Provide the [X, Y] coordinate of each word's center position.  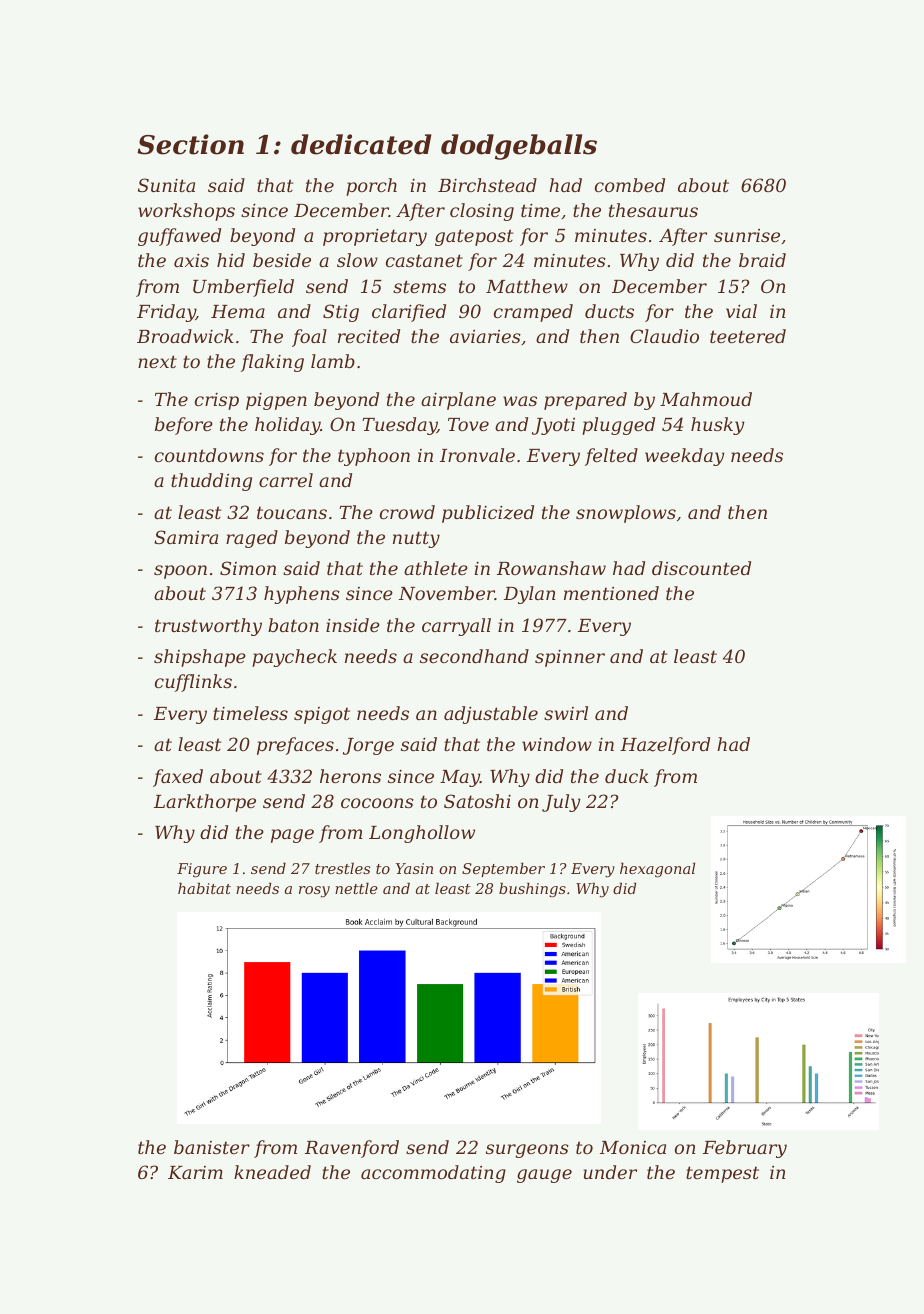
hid [231, 260]
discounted [701, 568]
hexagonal [657, 870]
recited [369, 336]
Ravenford [352, 1149]
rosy [314, 892]
